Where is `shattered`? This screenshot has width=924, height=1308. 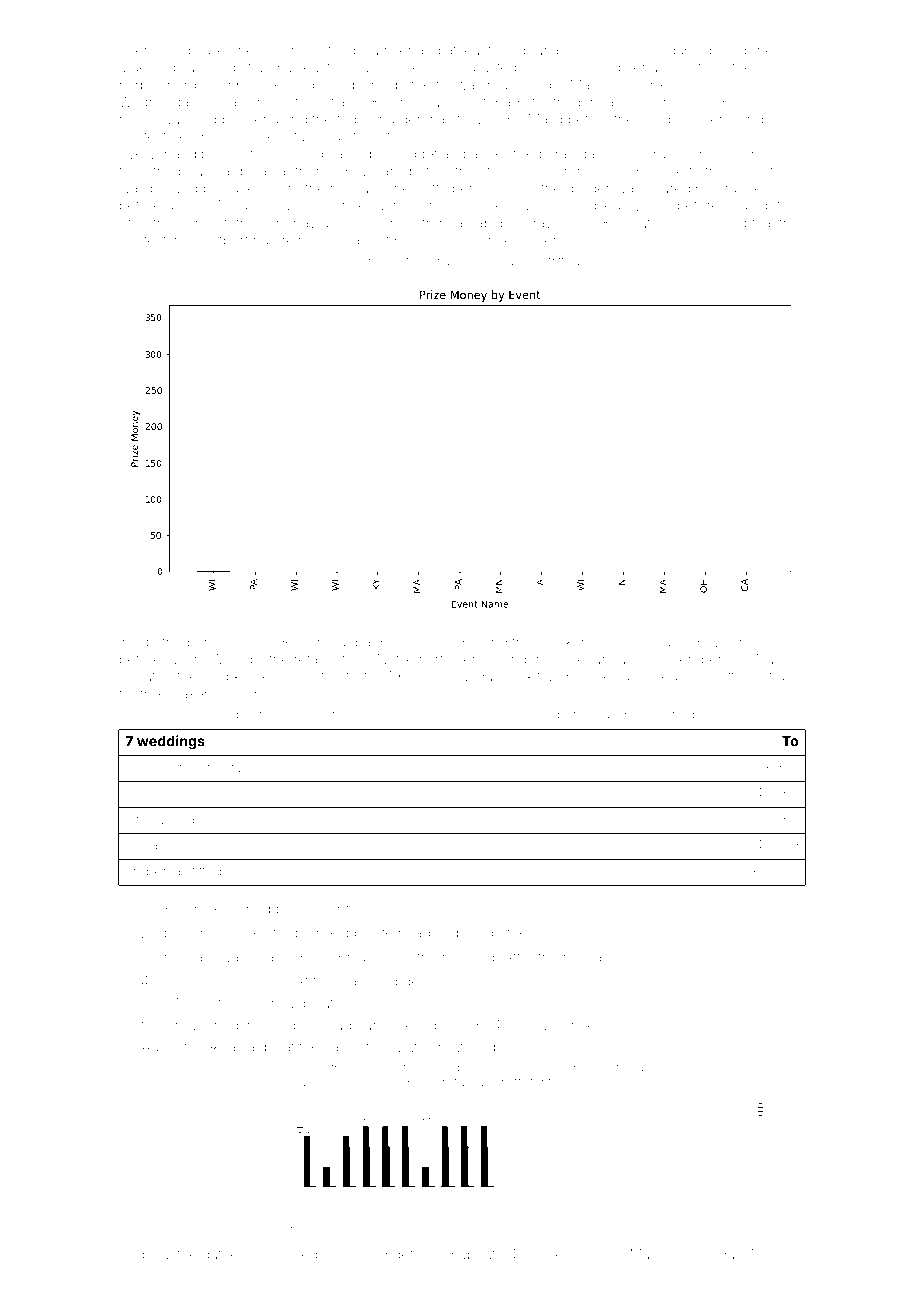
shattered is located at coordinates (734, 676).
